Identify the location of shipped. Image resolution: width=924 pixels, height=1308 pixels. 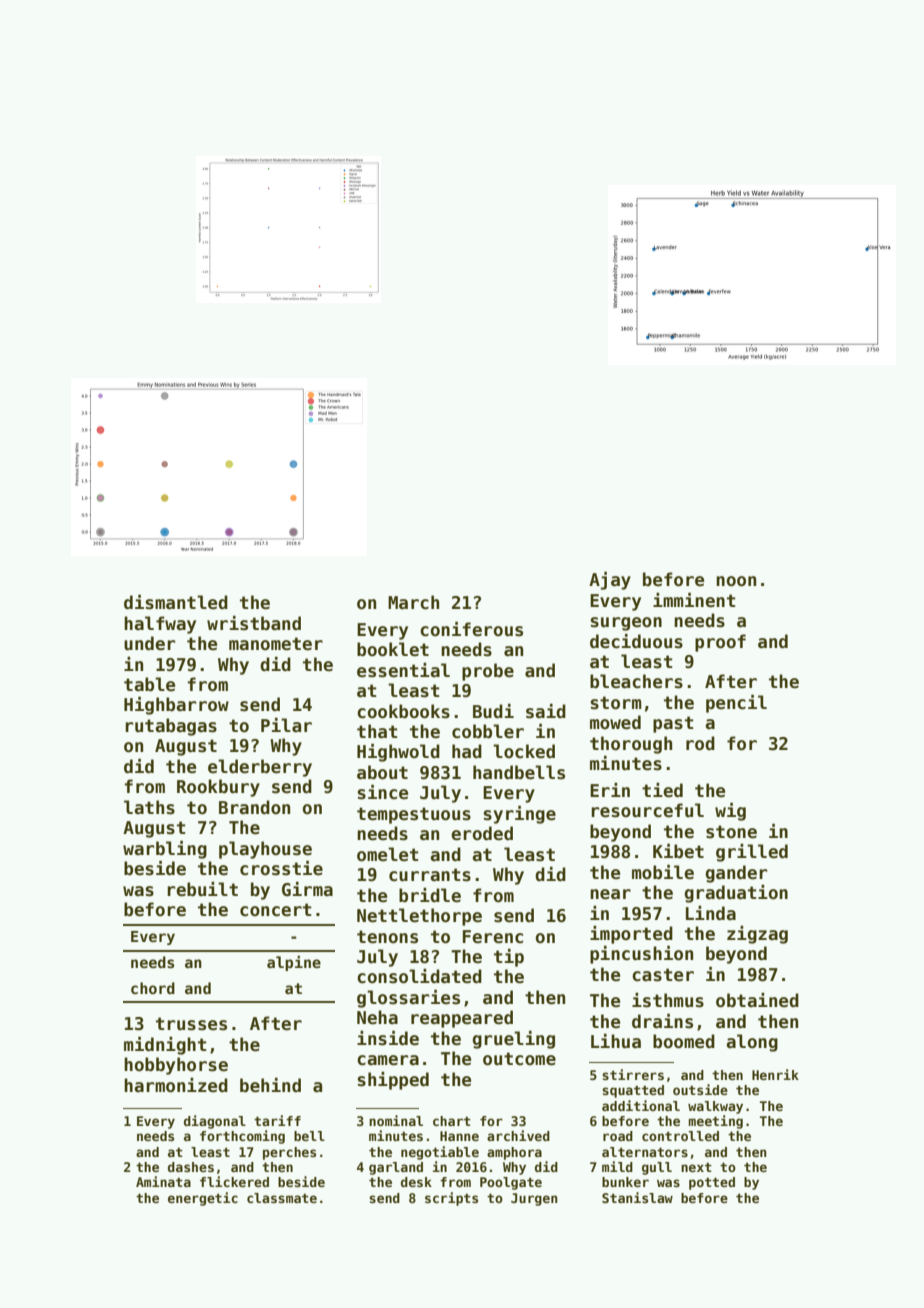
(393, 1081).
